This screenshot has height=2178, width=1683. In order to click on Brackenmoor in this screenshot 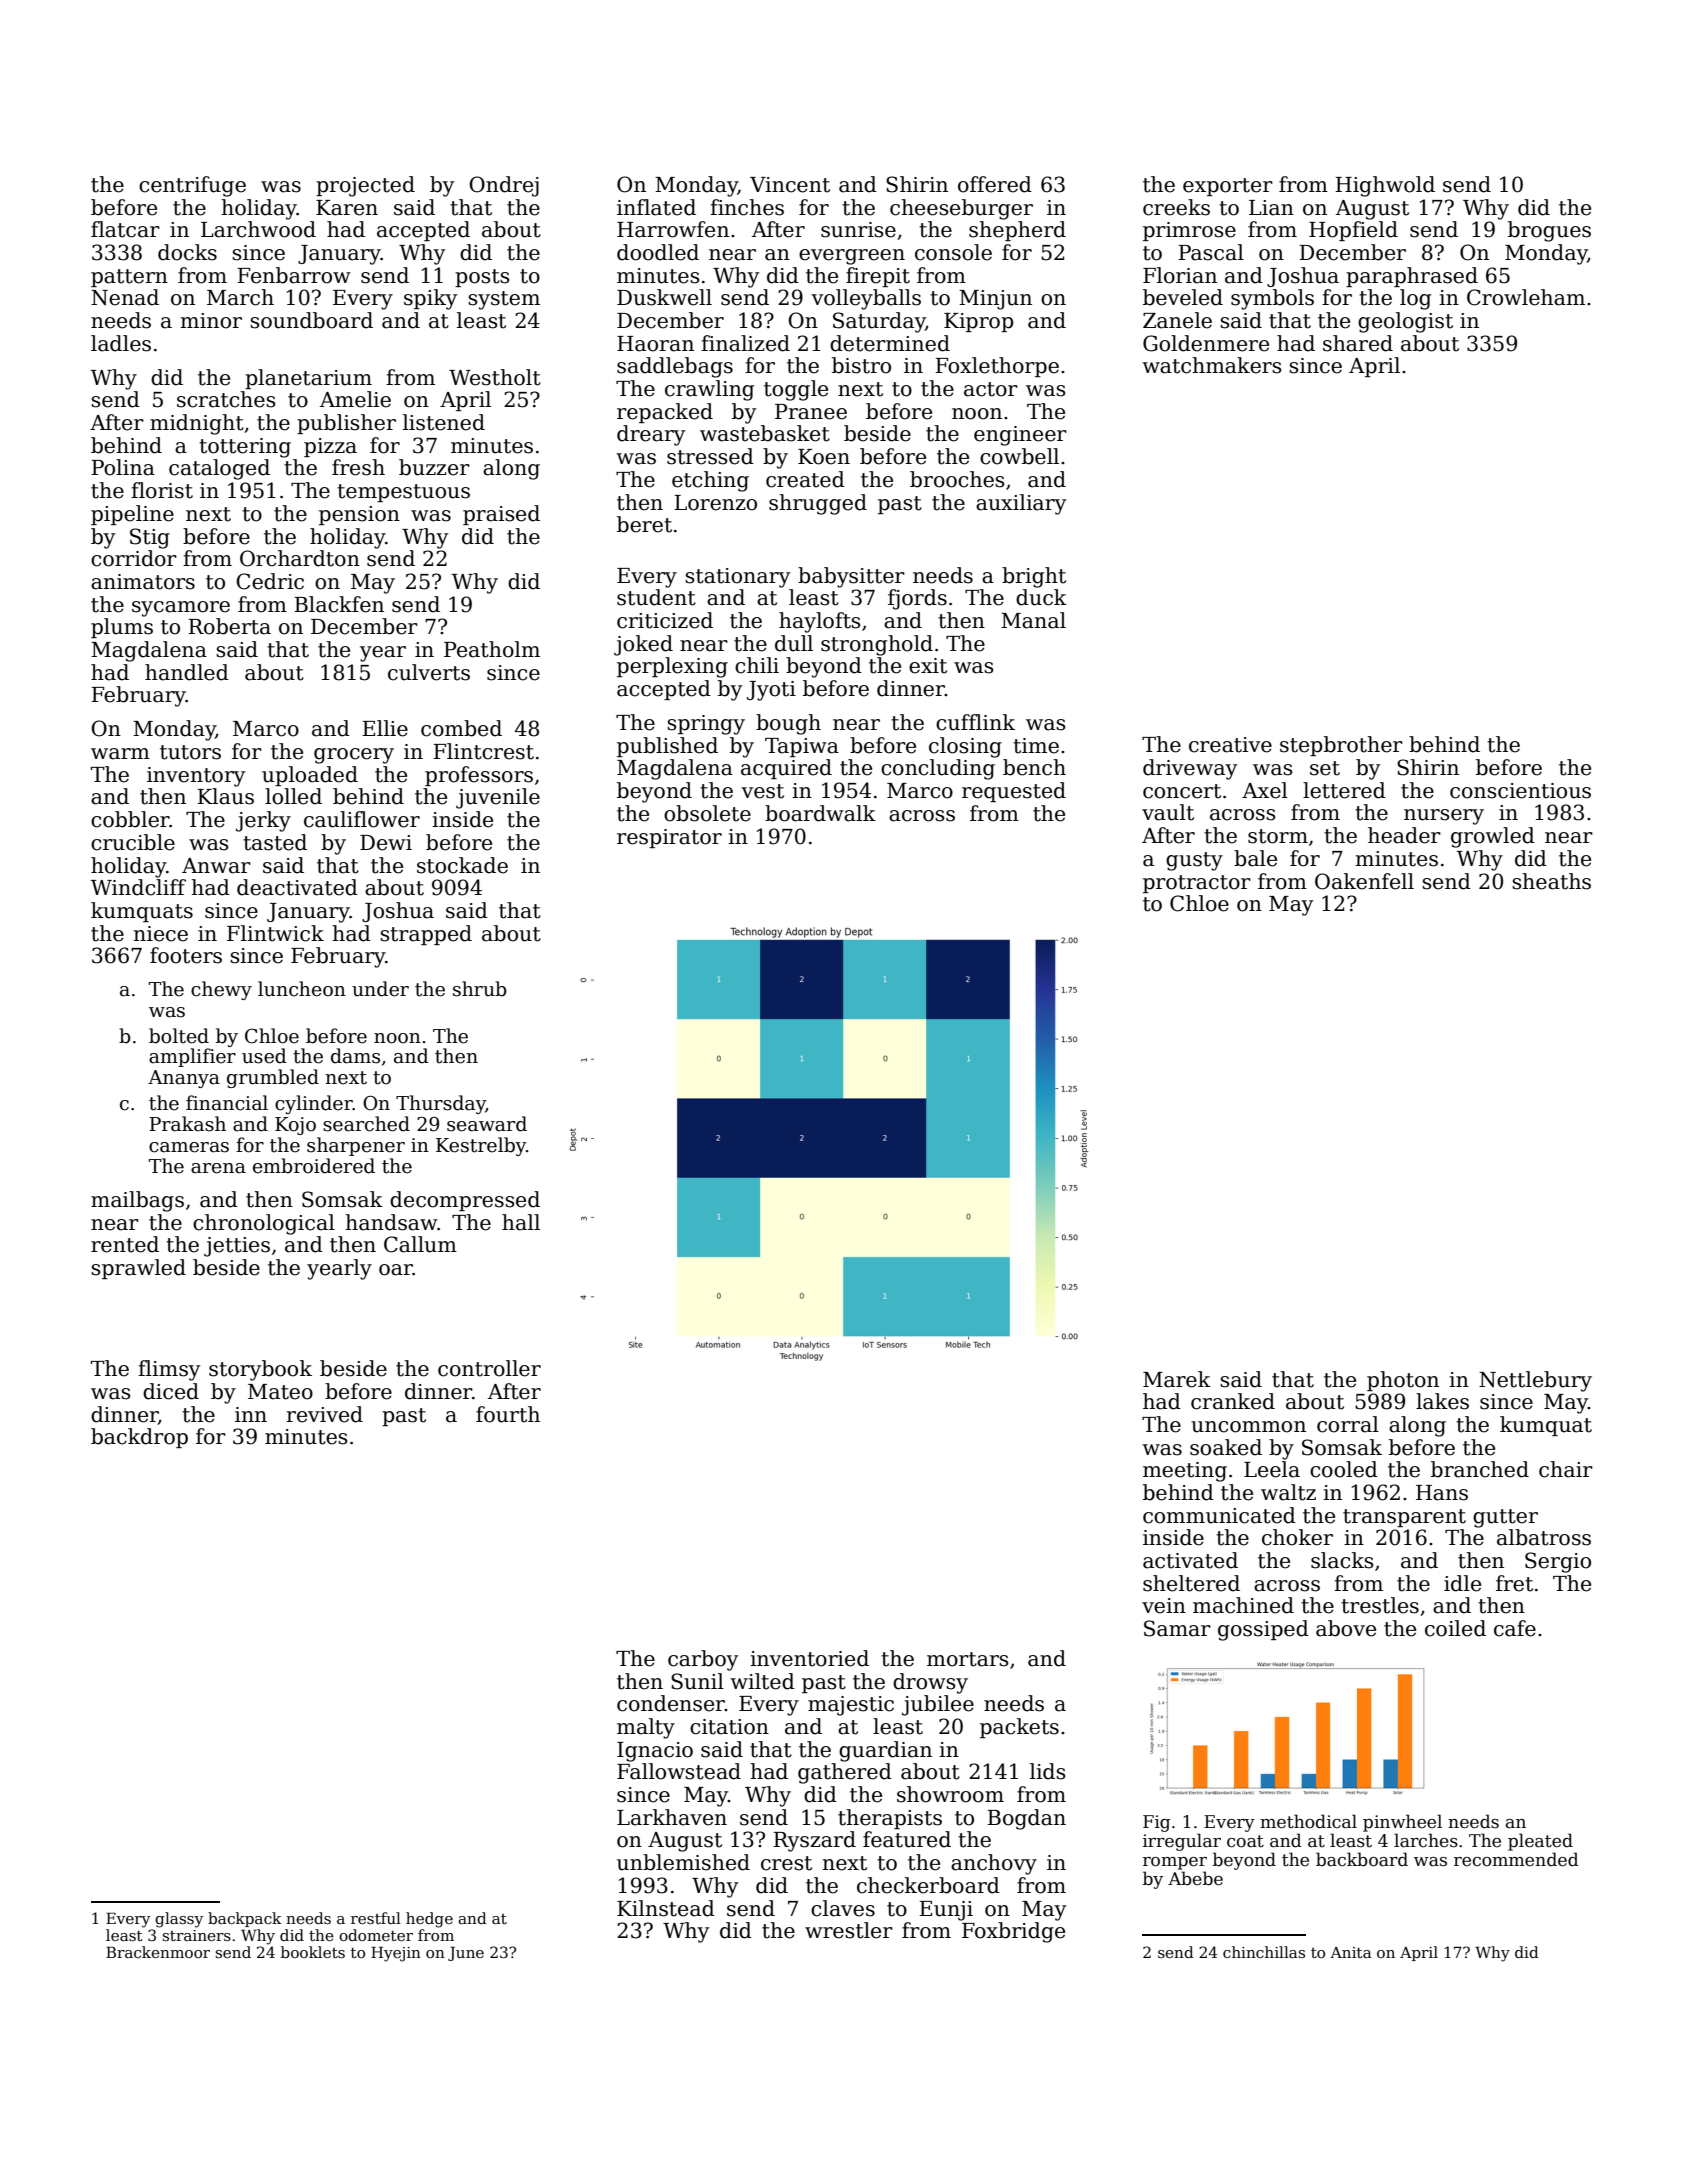, I will do `click(158, 1952)`.
